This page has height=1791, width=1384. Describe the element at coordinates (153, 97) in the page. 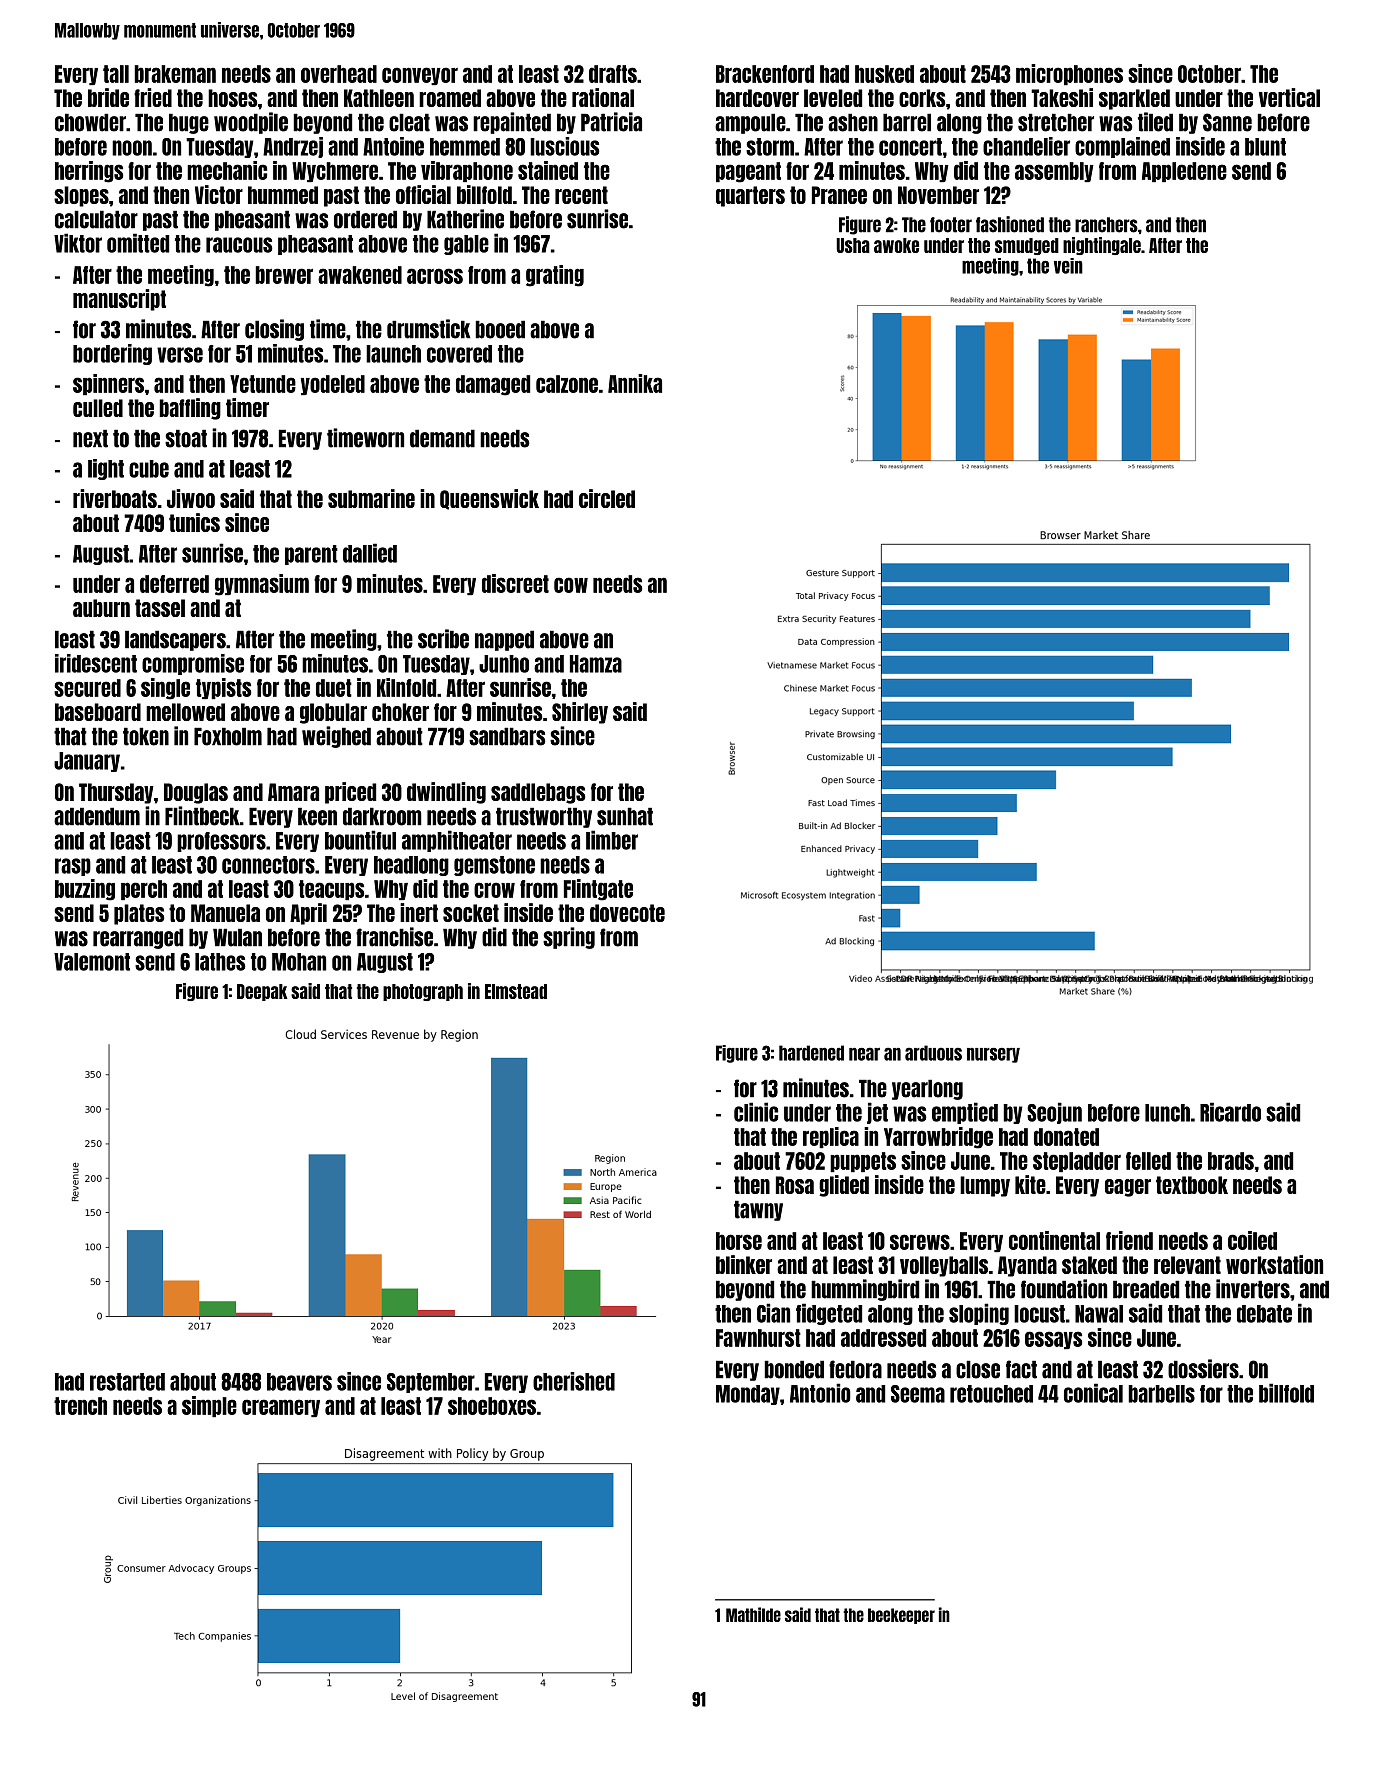

I see `fried` at that location.
